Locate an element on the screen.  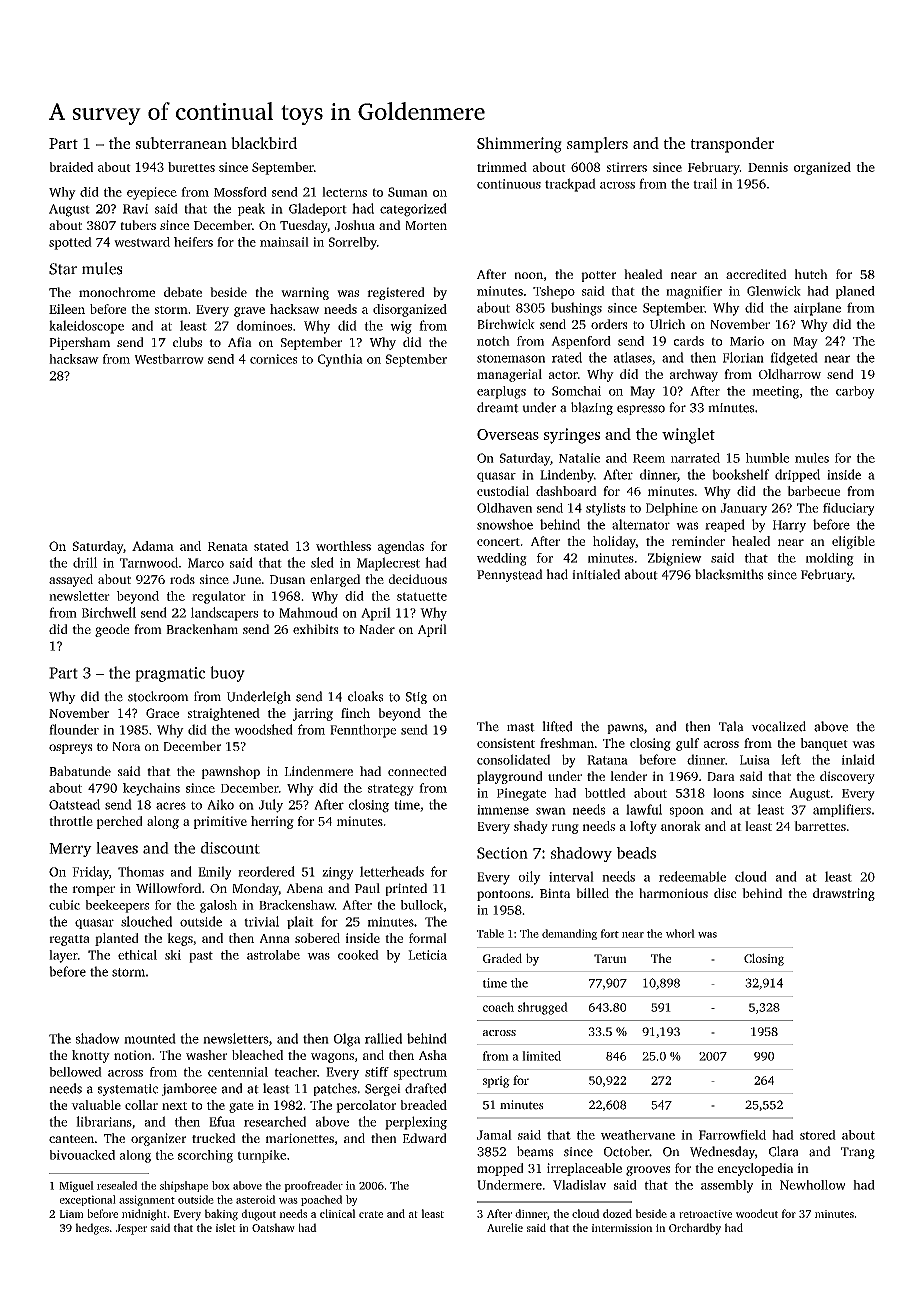
Renata is located at coordinates (228, 546).
